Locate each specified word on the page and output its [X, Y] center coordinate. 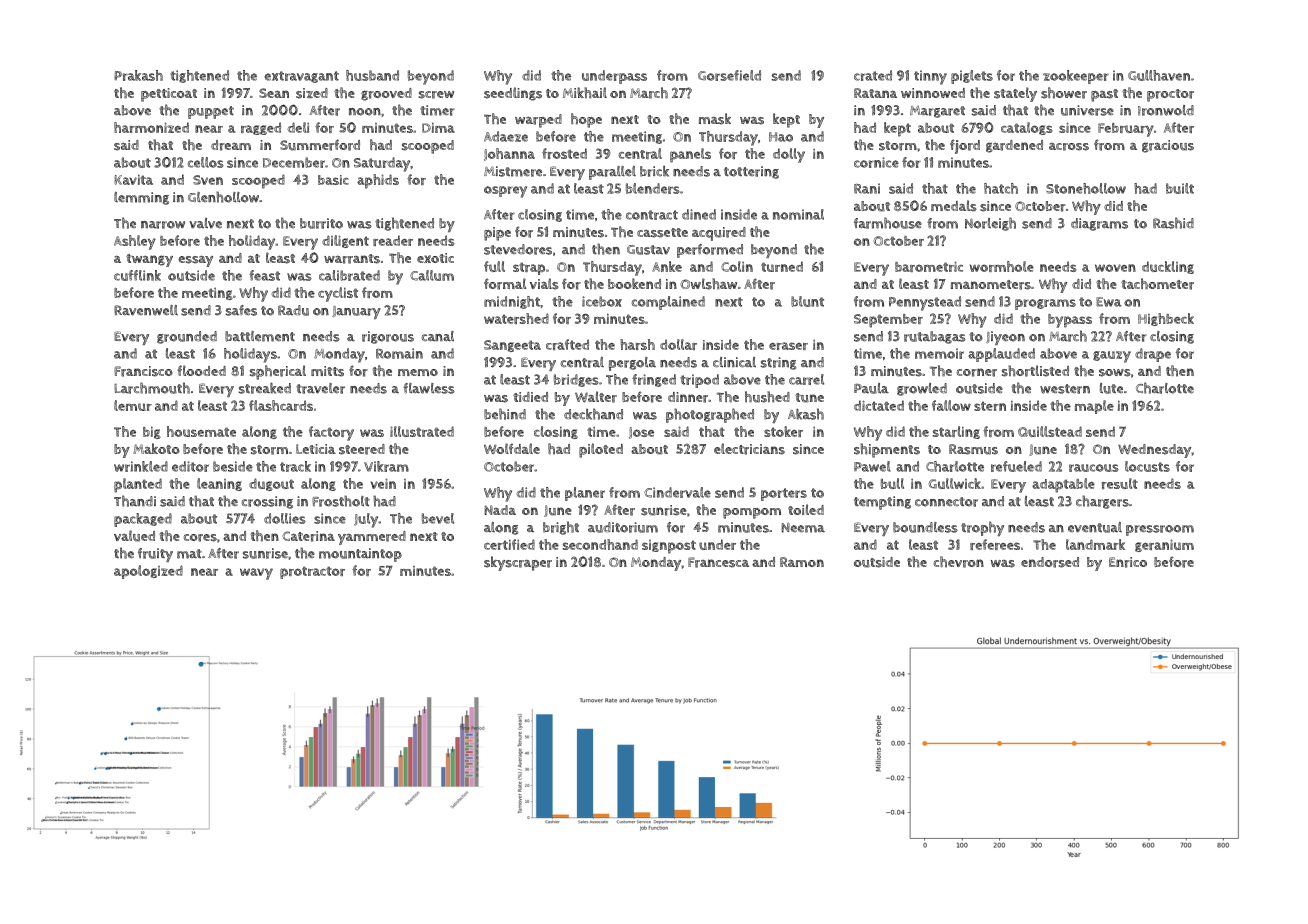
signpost [669, 547]
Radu [293, 310]
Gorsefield [729, 75]
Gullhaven [1159, 75]
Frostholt [341, 501]
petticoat [169, 95]
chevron [959, 562]
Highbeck [1166, 319]
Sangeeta [512, 346]
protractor [312, 572]
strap [529, 268]
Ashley [135, 242]
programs [1045, 304]
